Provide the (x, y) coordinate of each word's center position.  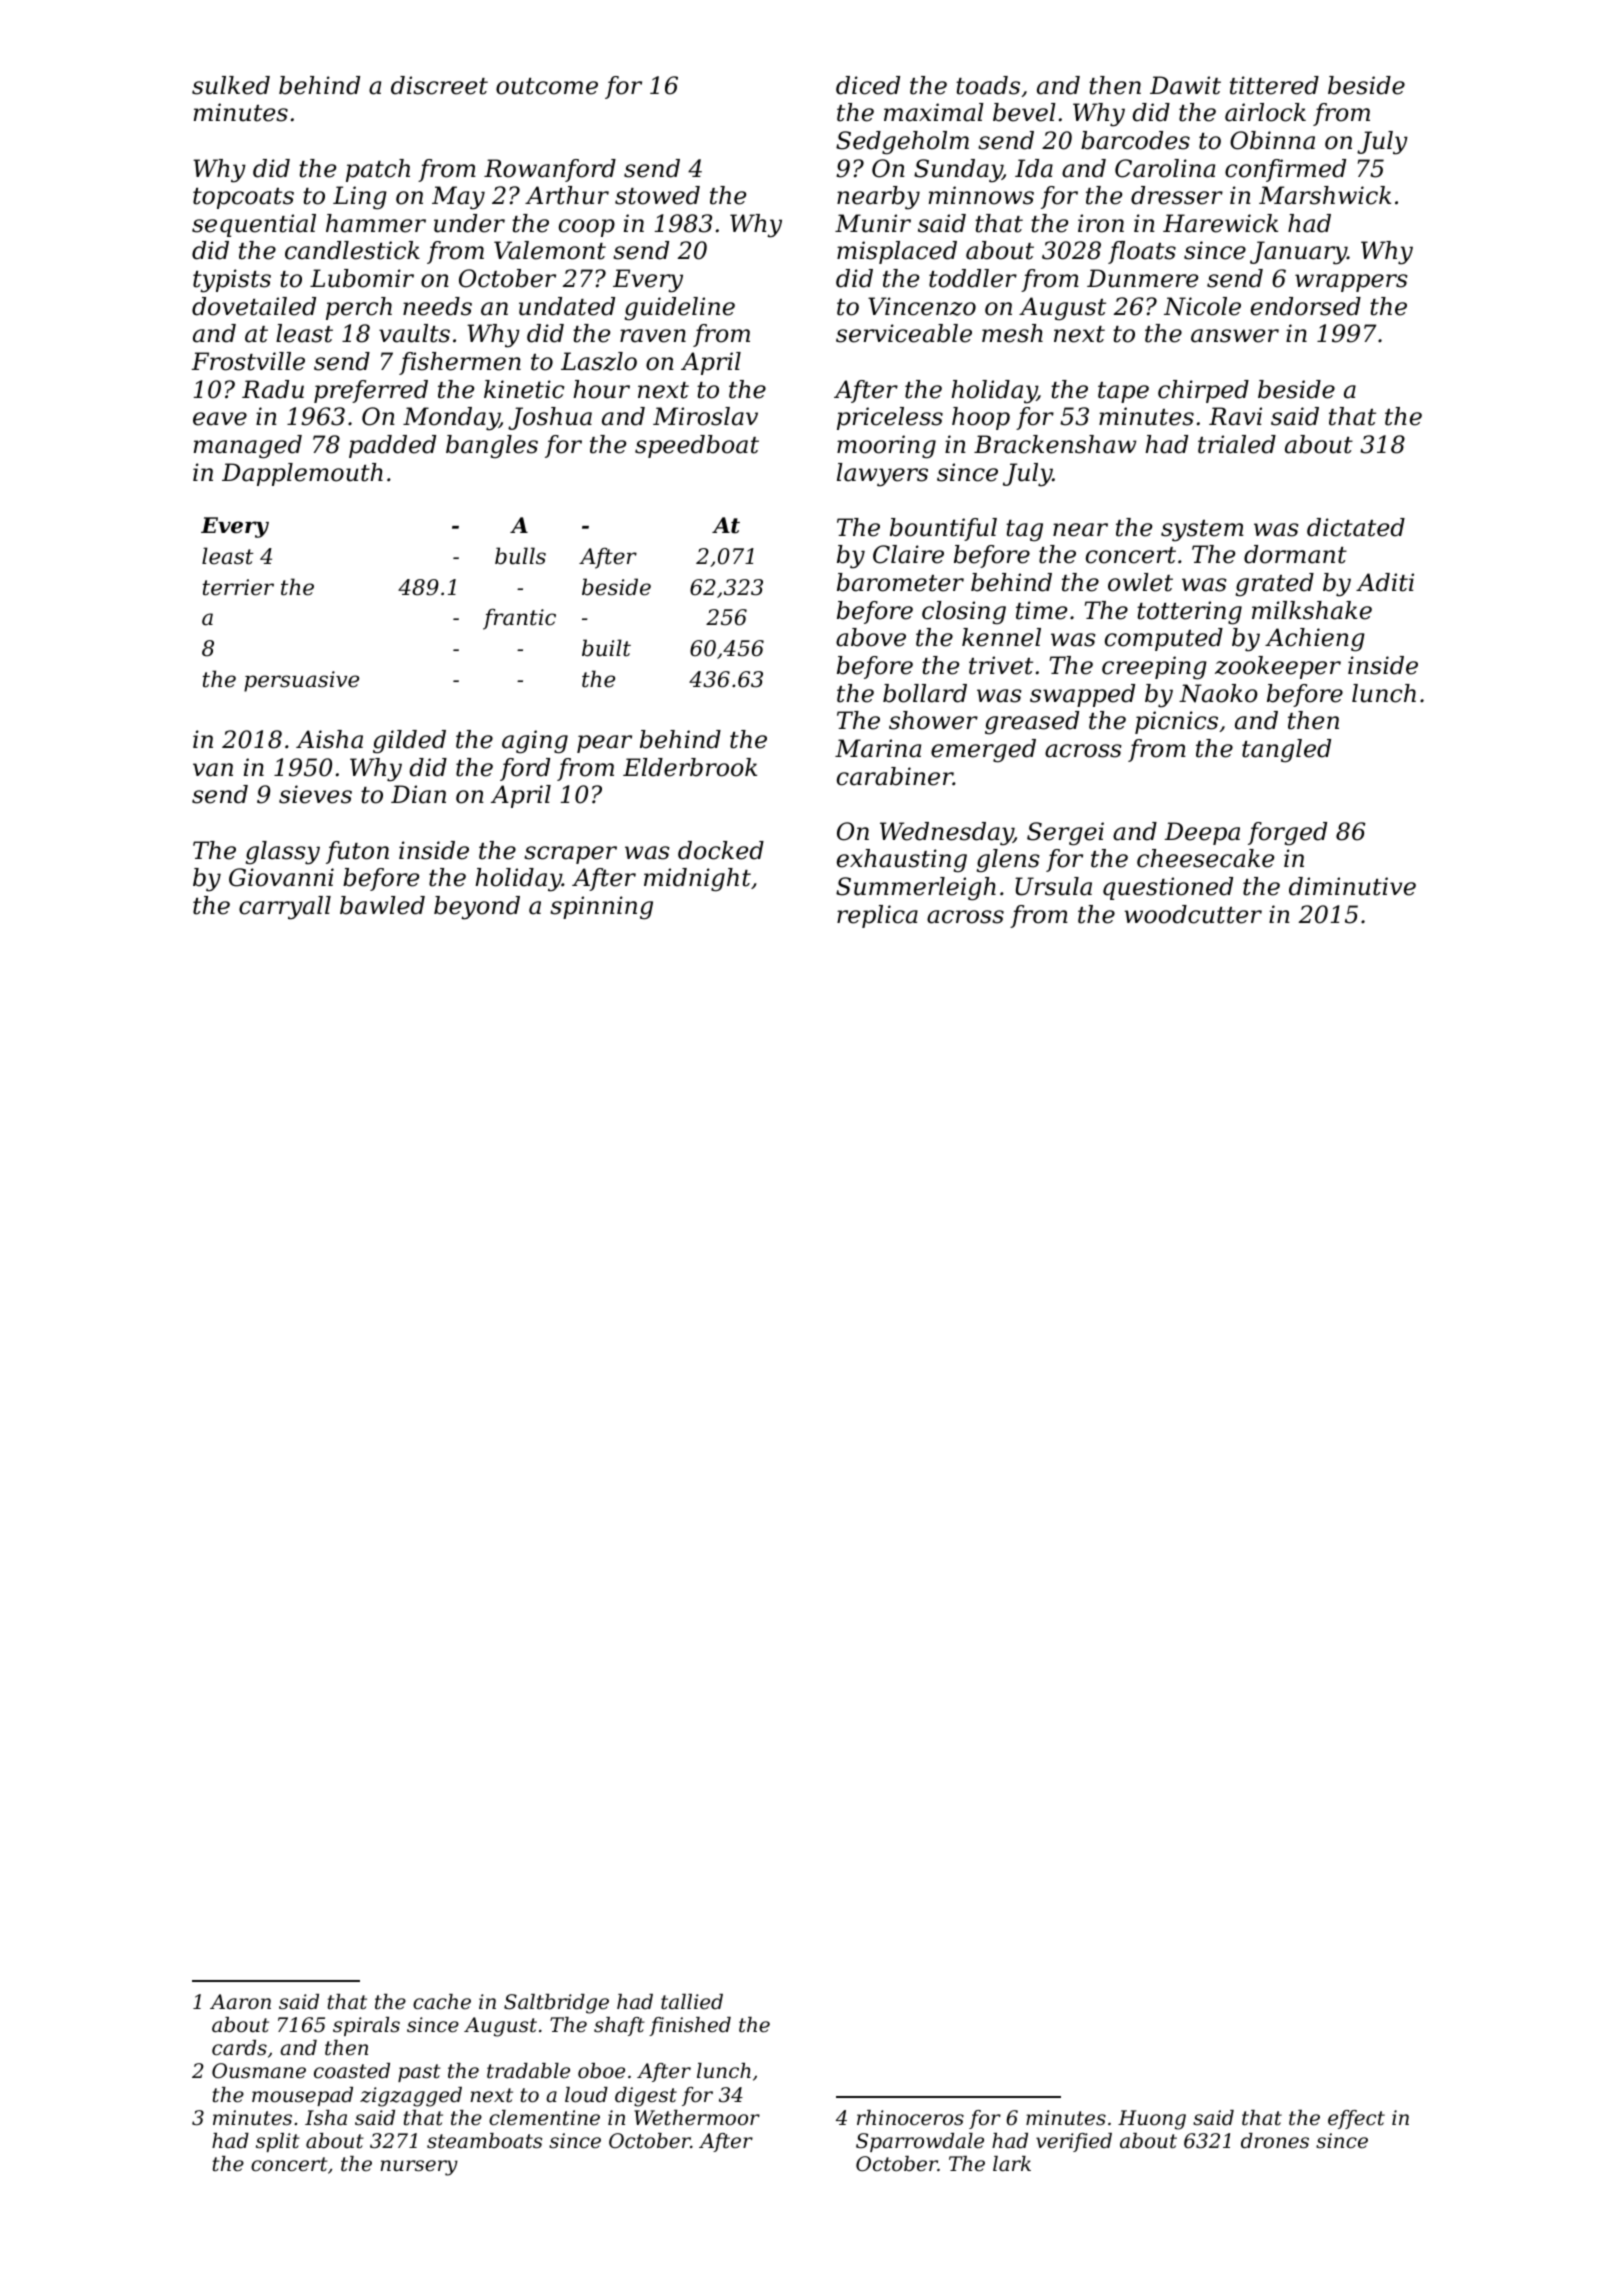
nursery (419, 2168)
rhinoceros (910, 2118)
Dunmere (1142, 278)
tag (1024, 531)
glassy (283, 853)
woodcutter (1193, 914)
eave (220, 419)
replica (877, 916)
